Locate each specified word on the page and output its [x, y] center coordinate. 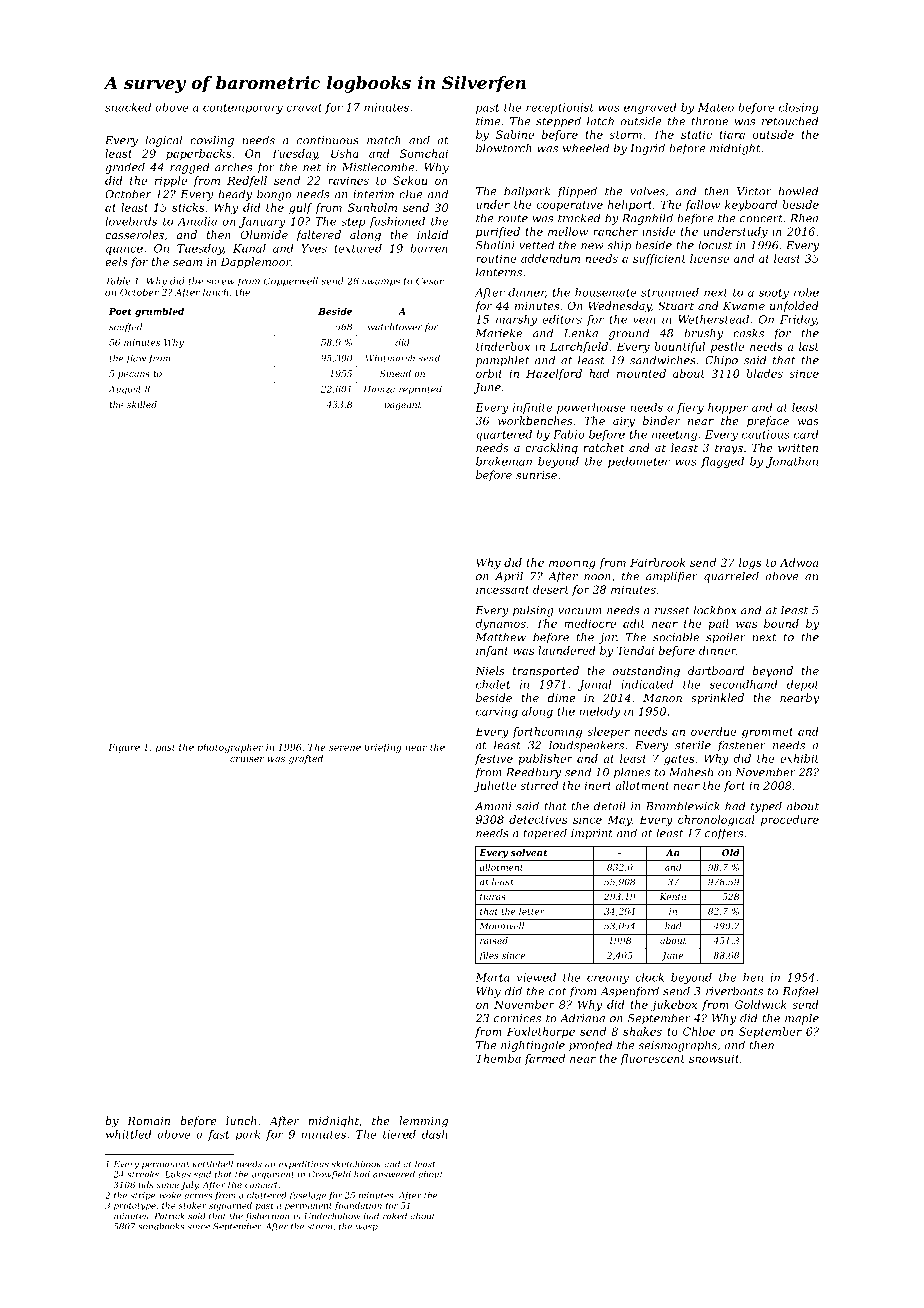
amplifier [672, 577]
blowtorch [504, 148]
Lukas [178, 1174]
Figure [124, 748]
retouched [790, 121]
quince [124, 249]
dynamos [500, 624]
